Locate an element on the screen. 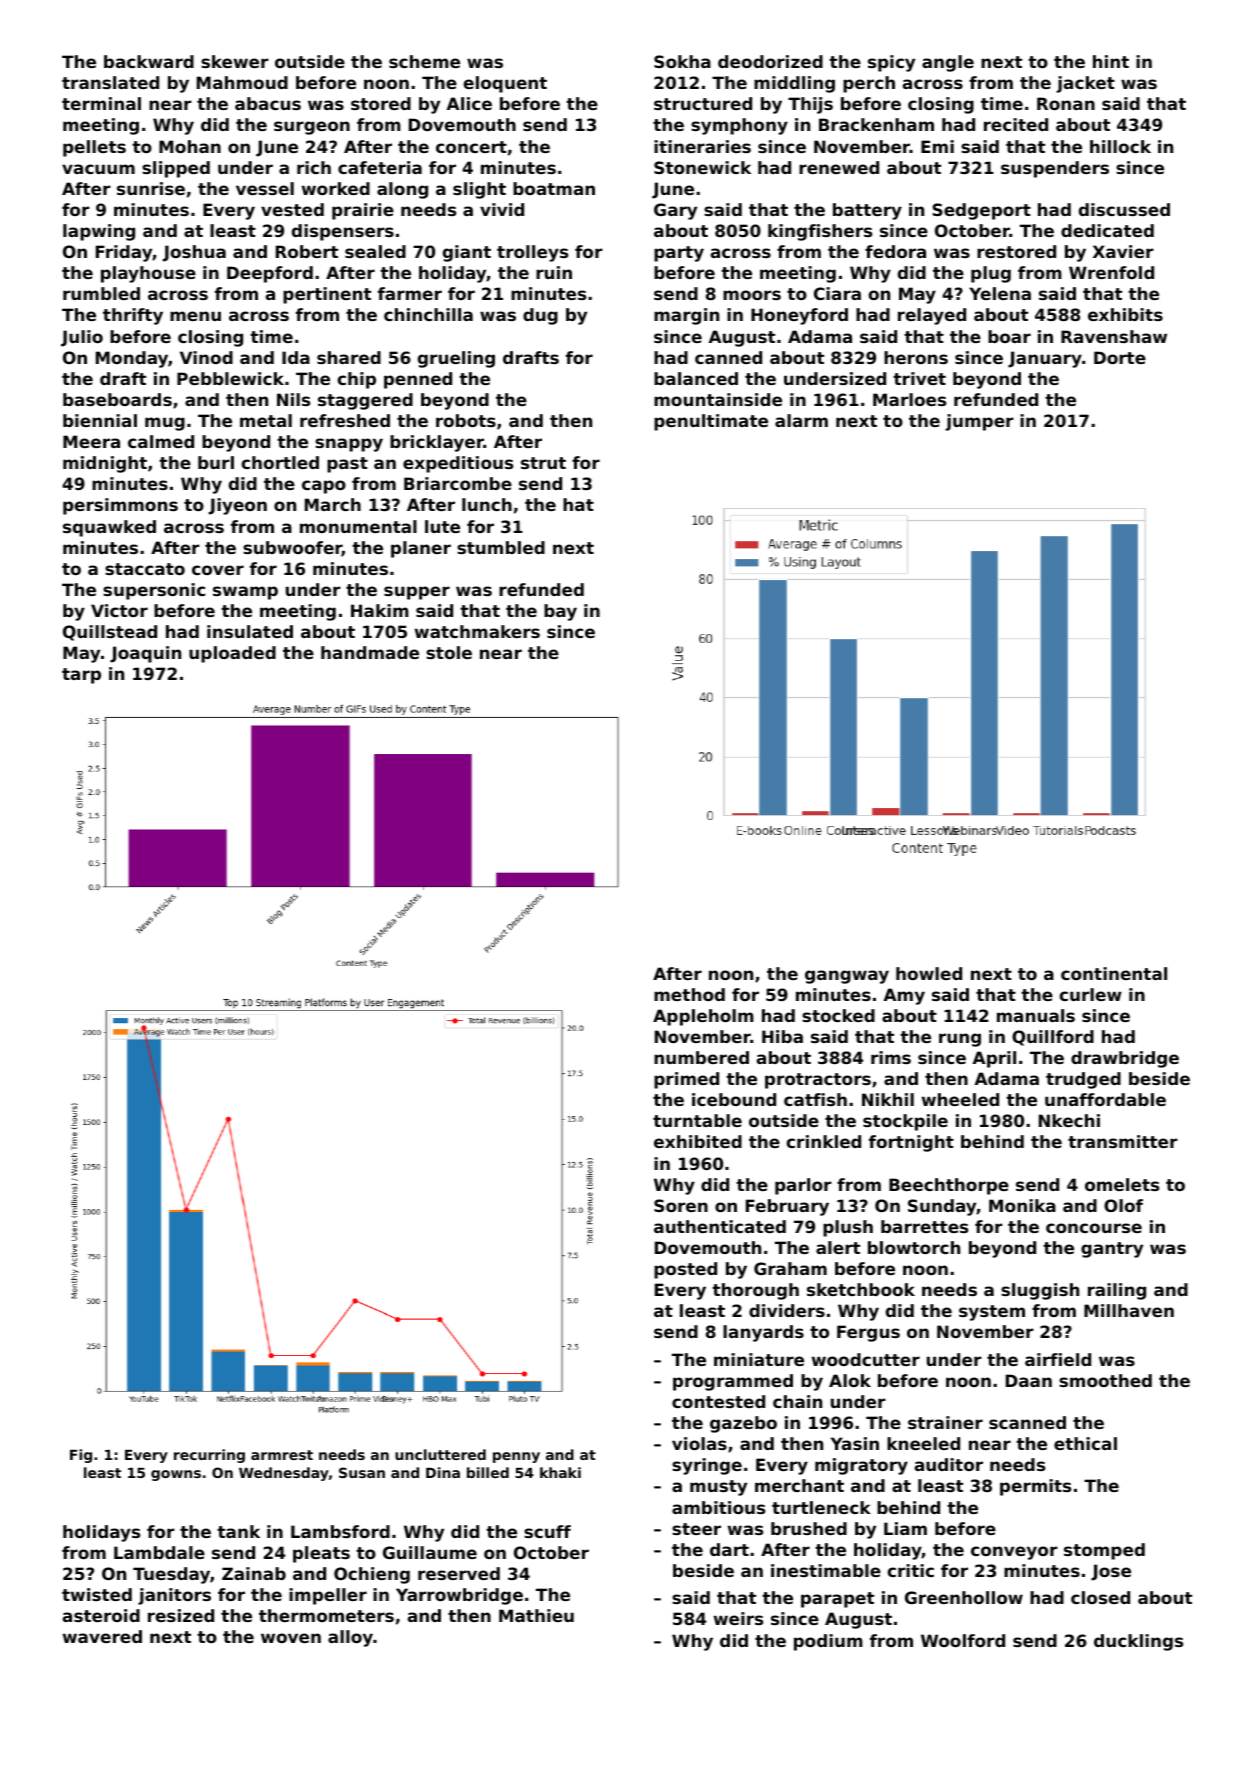 This screenshot has height=1777, width=1256. scheme is located at coordinates (424, 61).
